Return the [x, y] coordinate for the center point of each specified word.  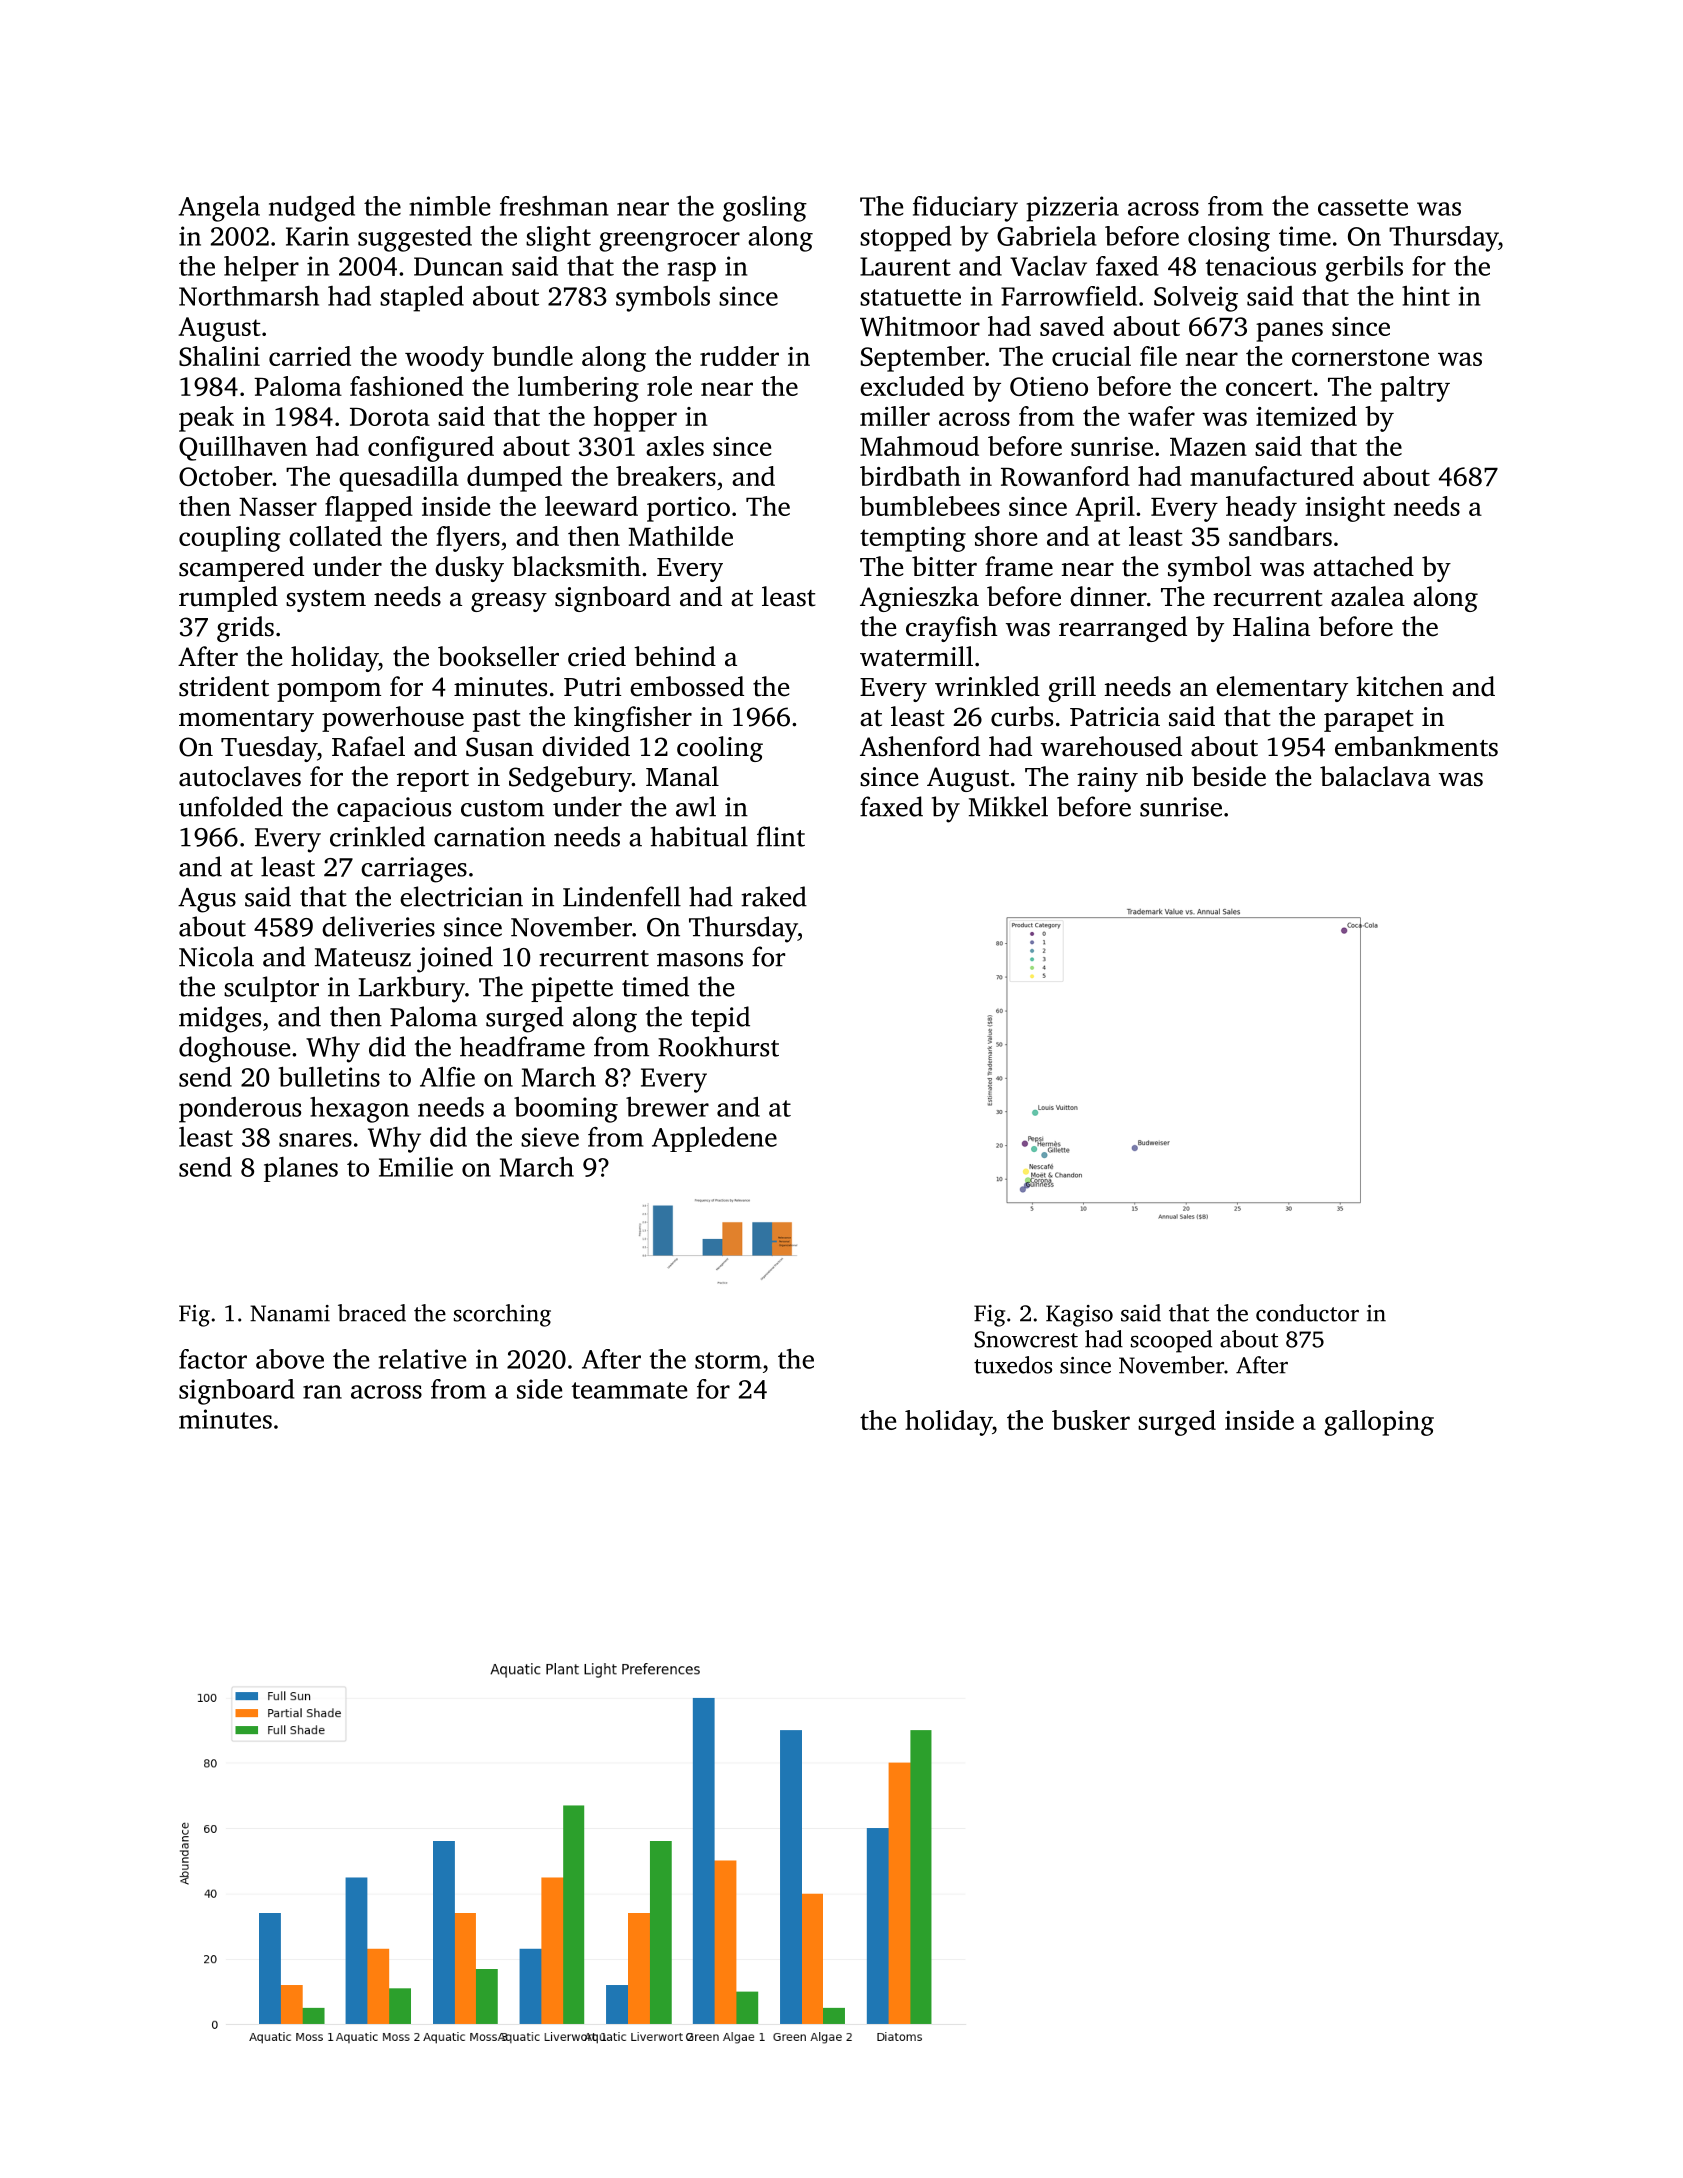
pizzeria [1072, 209]
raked [774, 896]
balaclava [1375, 776]
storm [728, 1360]
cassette [1363, 207]
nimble [449, 206]
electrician [461, 896]
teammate [629, 1390]
